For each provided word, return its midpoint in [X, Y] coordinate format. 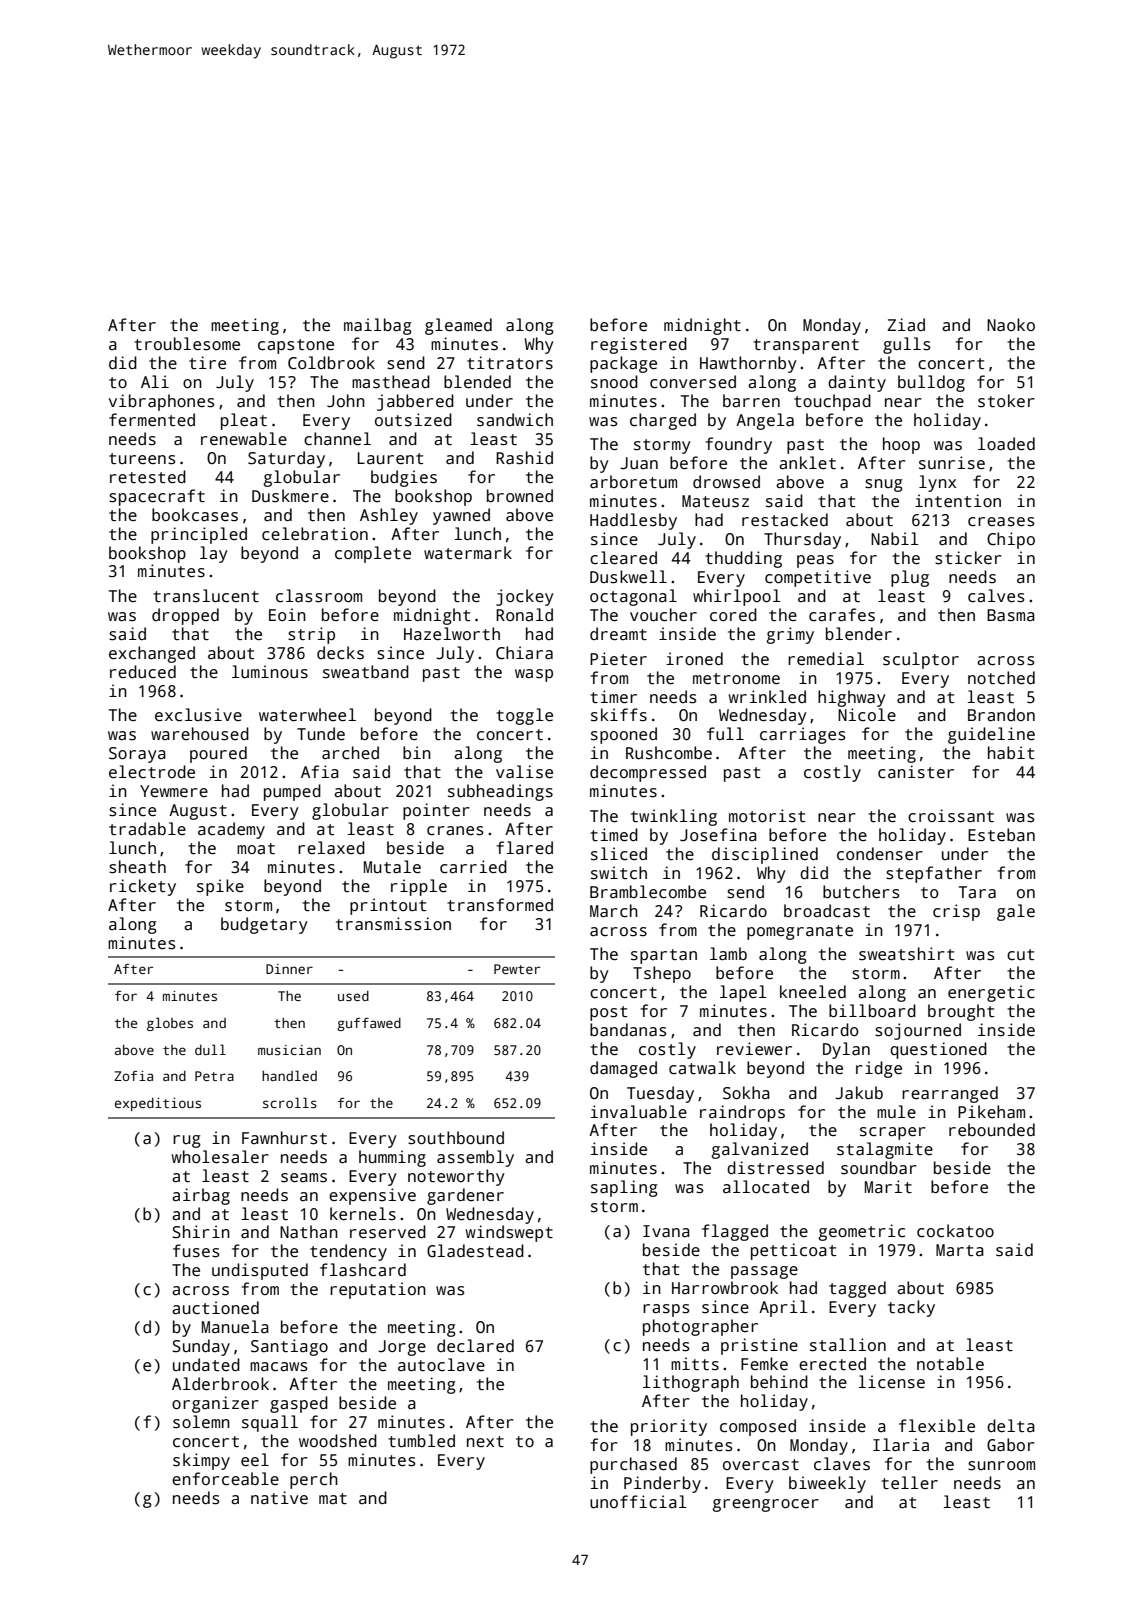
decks [340, 653]
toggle [524, 716]
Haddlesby [633, 521]
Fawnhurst [284, 1138]
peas [815, 561]
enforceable [225, 1479]
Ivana [666, 1231]
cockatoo [955, 1231]
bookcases [195, 515]
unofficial [638, 1502]
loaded [1006, 444]
